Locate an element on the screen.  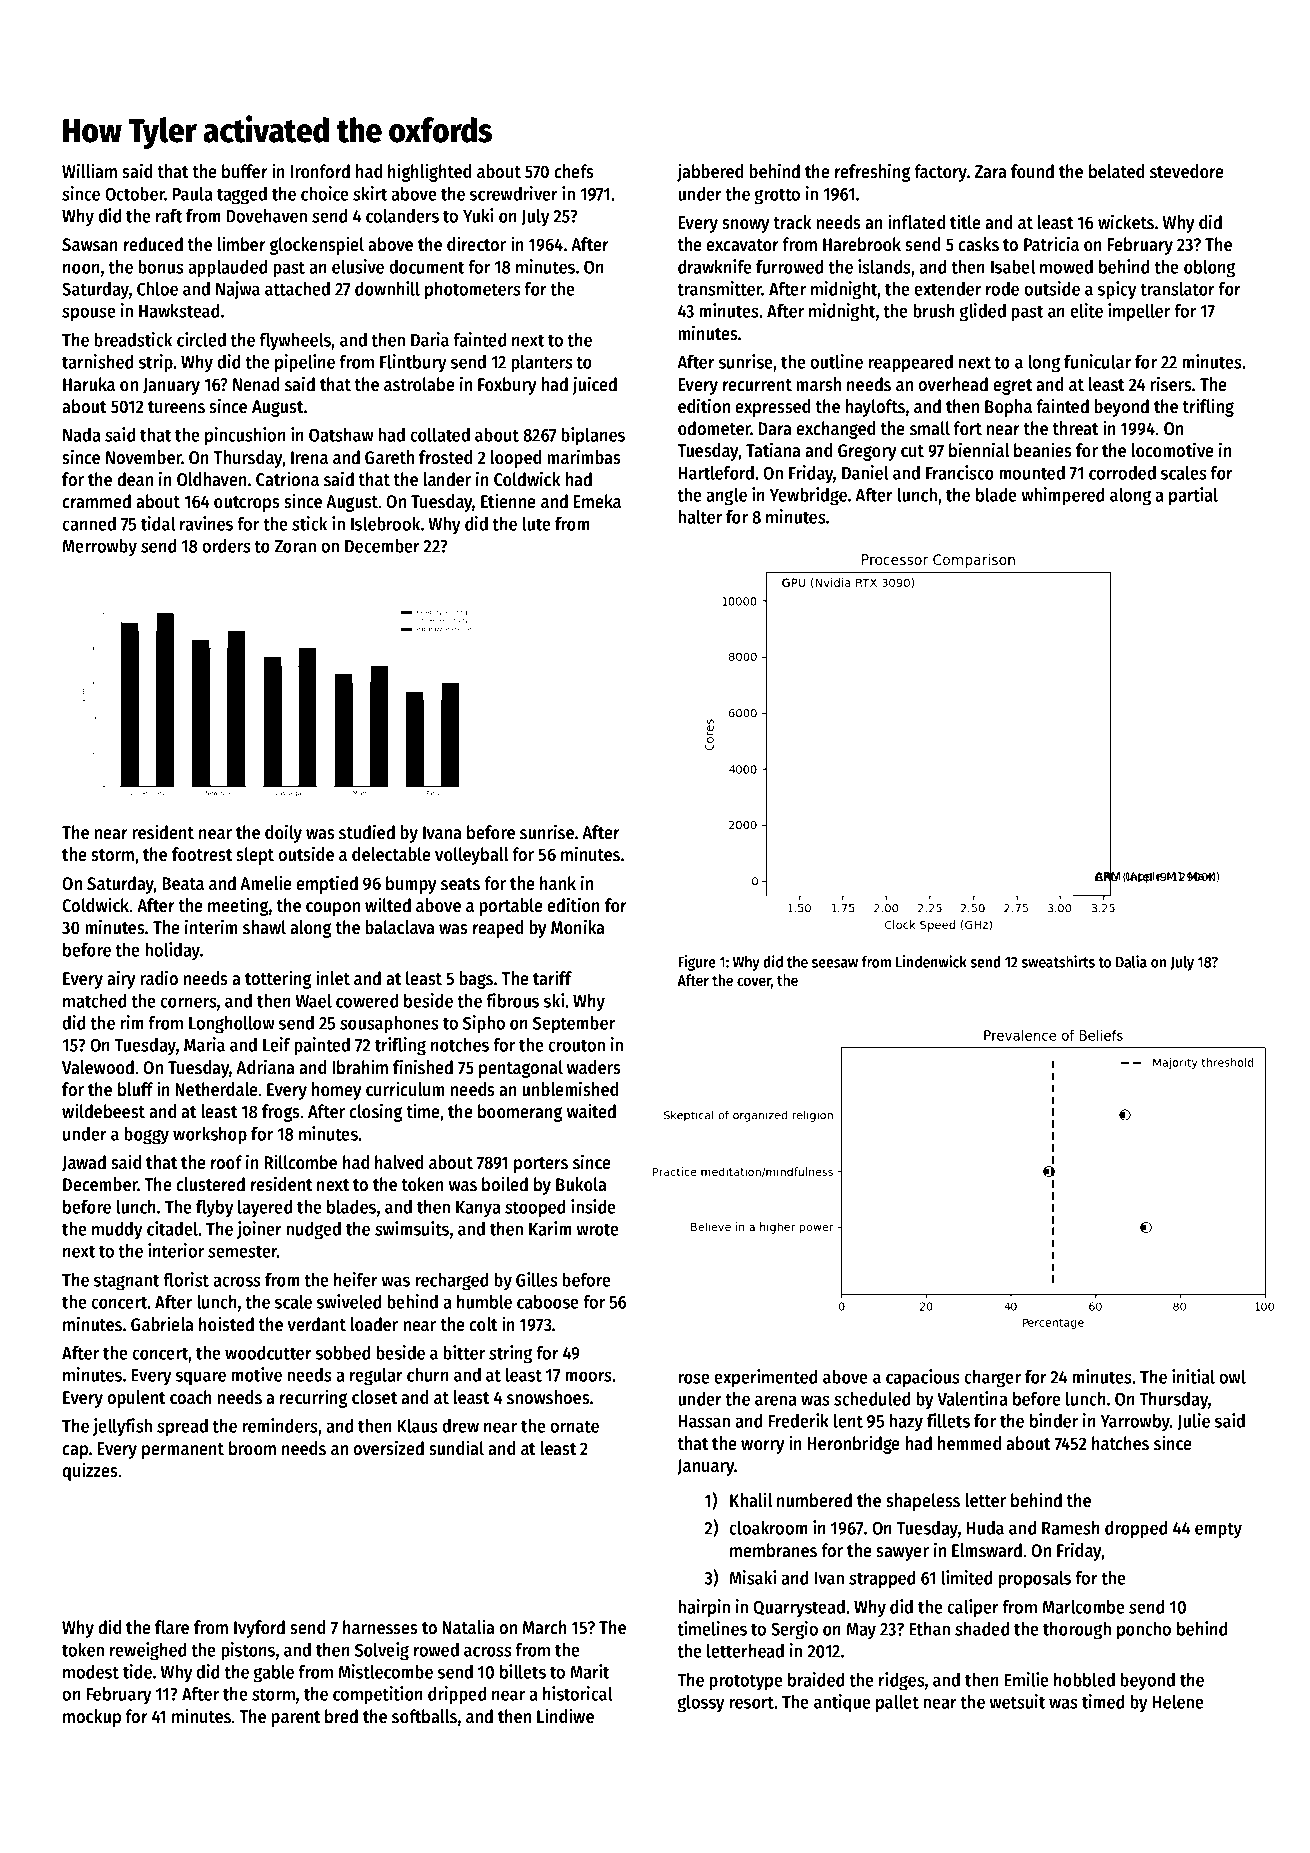
cover is located at coordinates (754, 981).
